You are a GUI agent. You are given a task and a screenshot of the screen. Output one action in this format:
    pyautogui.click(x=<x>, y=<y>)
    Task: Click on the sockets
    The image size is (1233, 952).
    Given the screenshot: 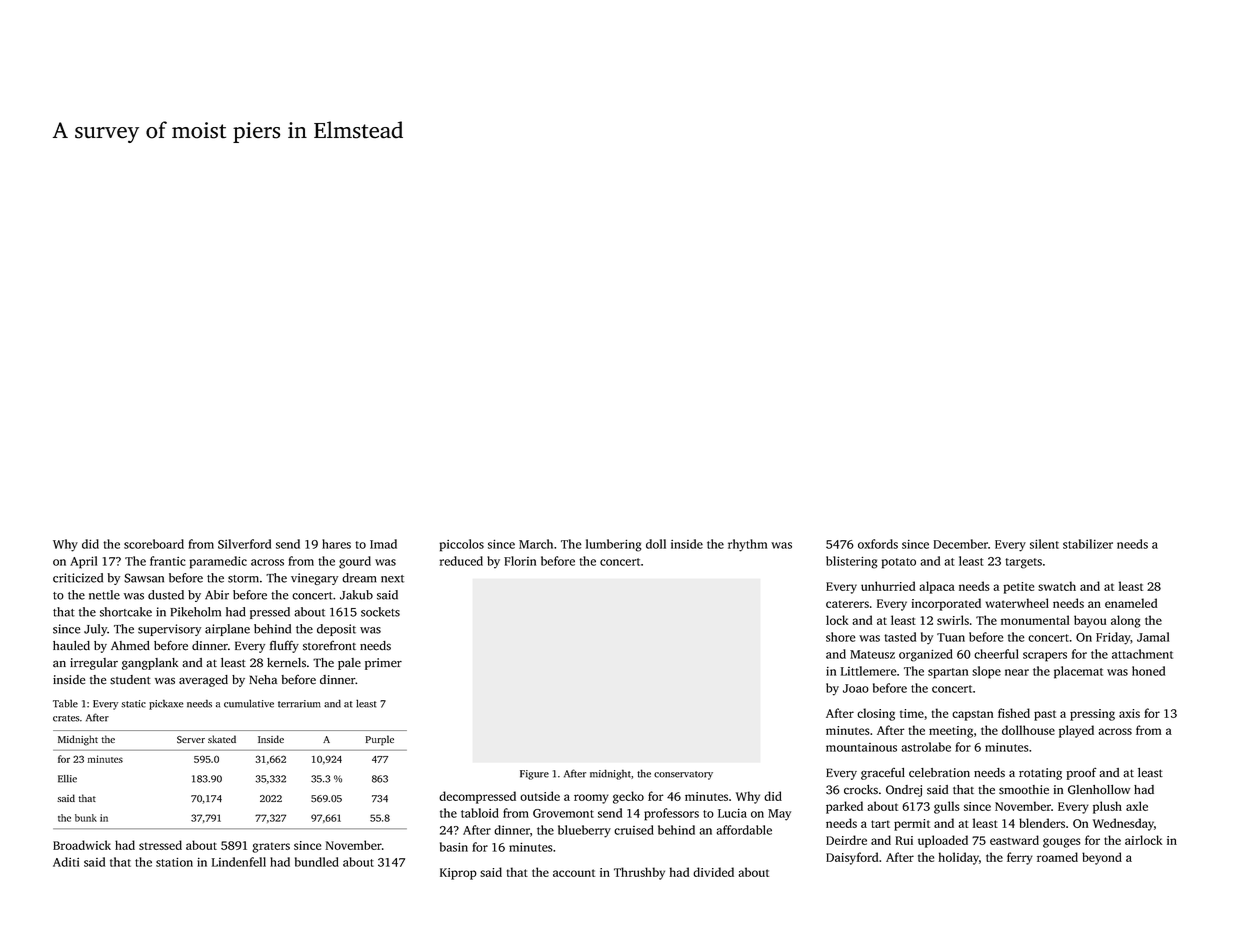 What is the action you would take?
    pyautogui.click(x=380, y=612)
